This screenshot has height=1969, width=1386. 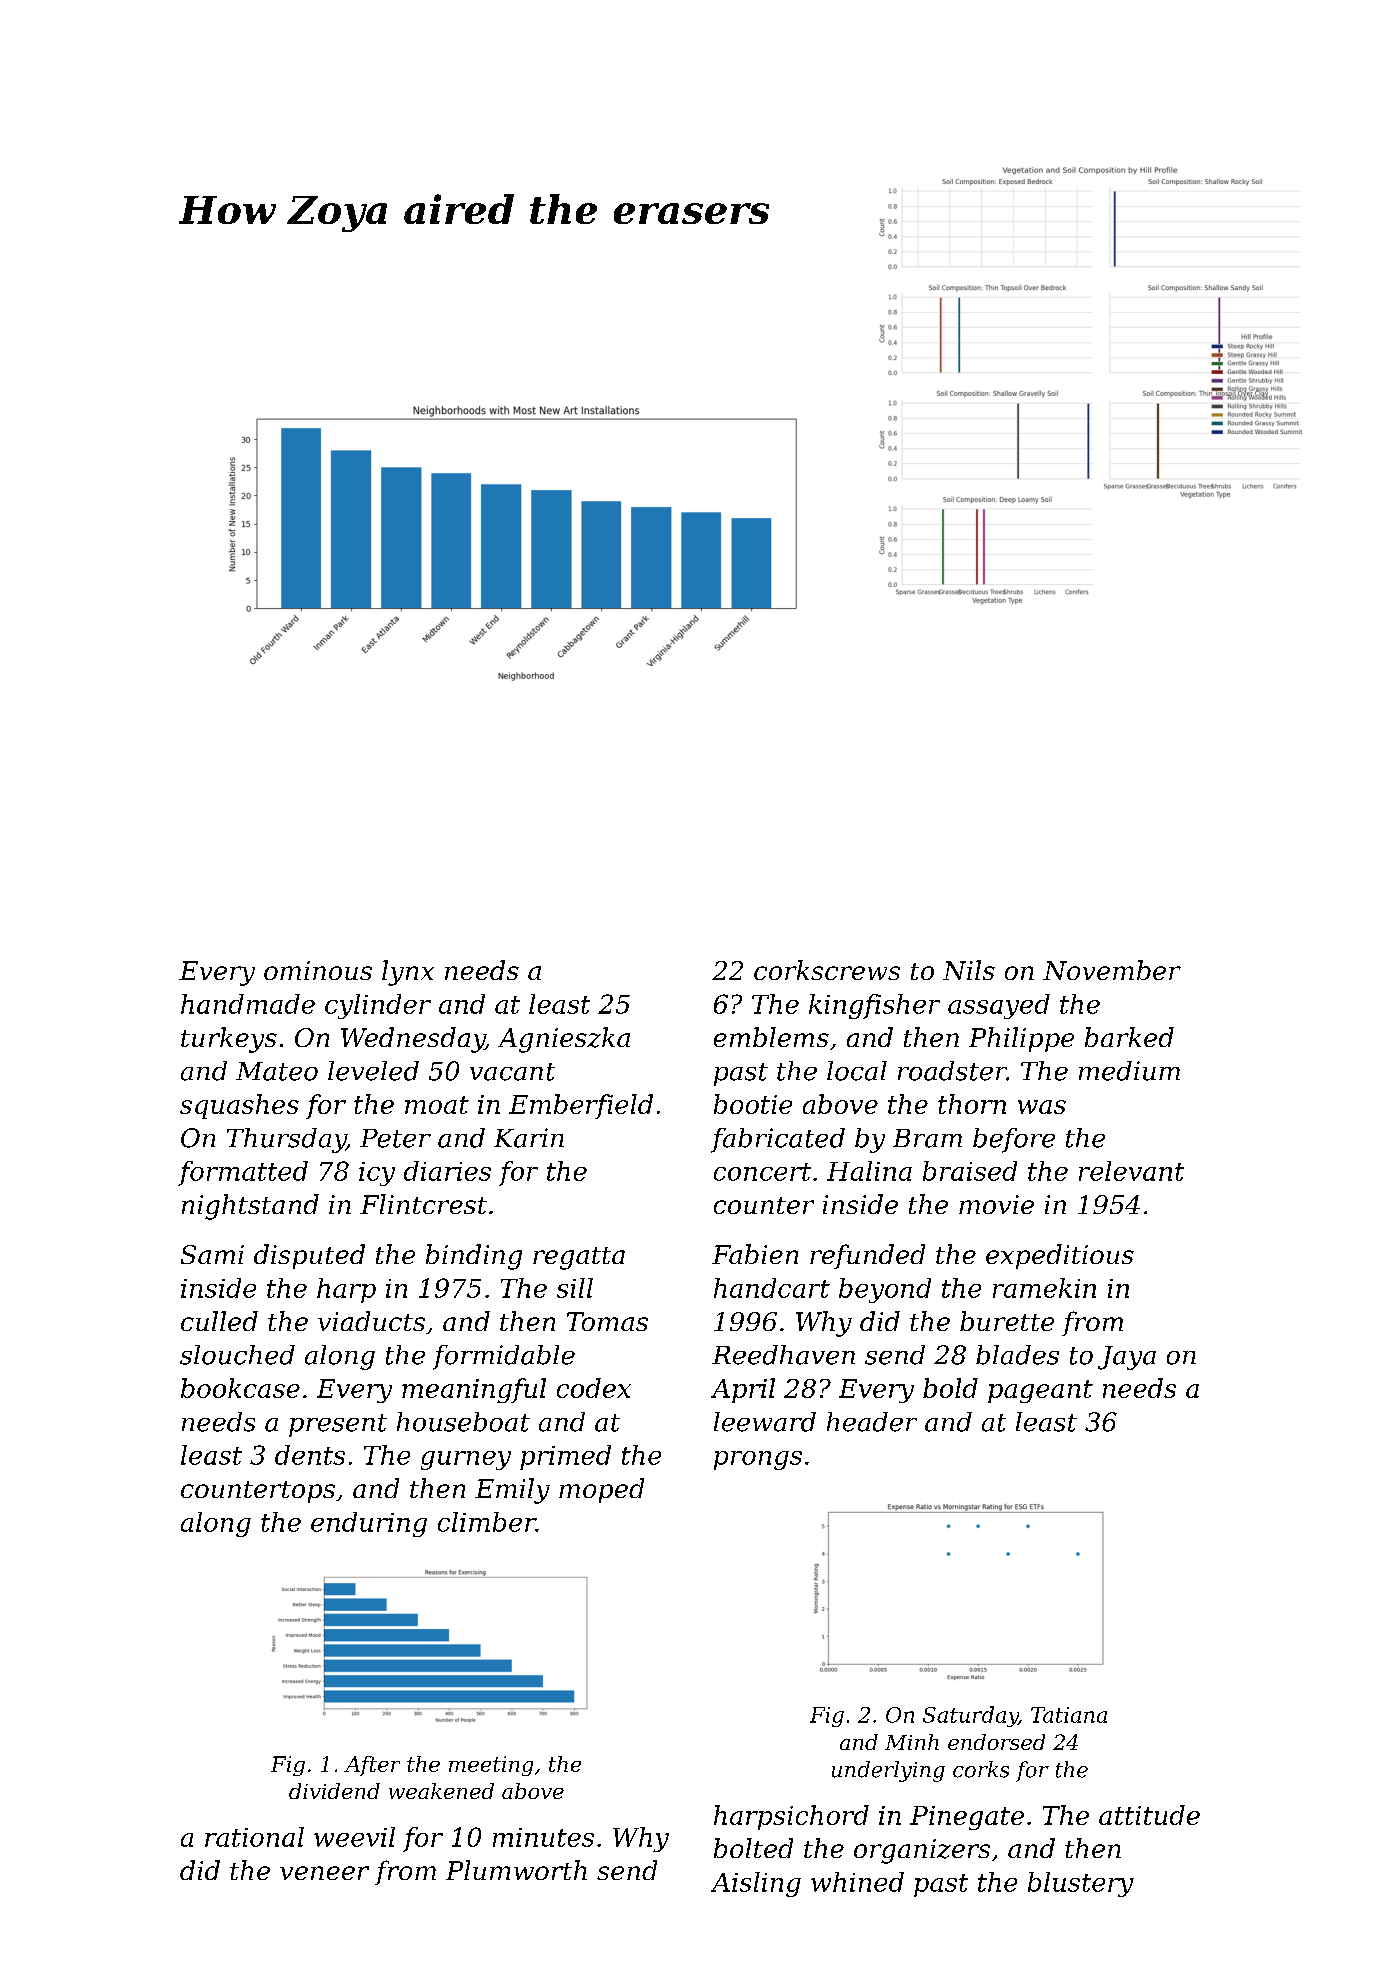 What do you see at coordinates (969, 970) in the screenshot?
I see `Nils` at bounding box center [969, 970].
